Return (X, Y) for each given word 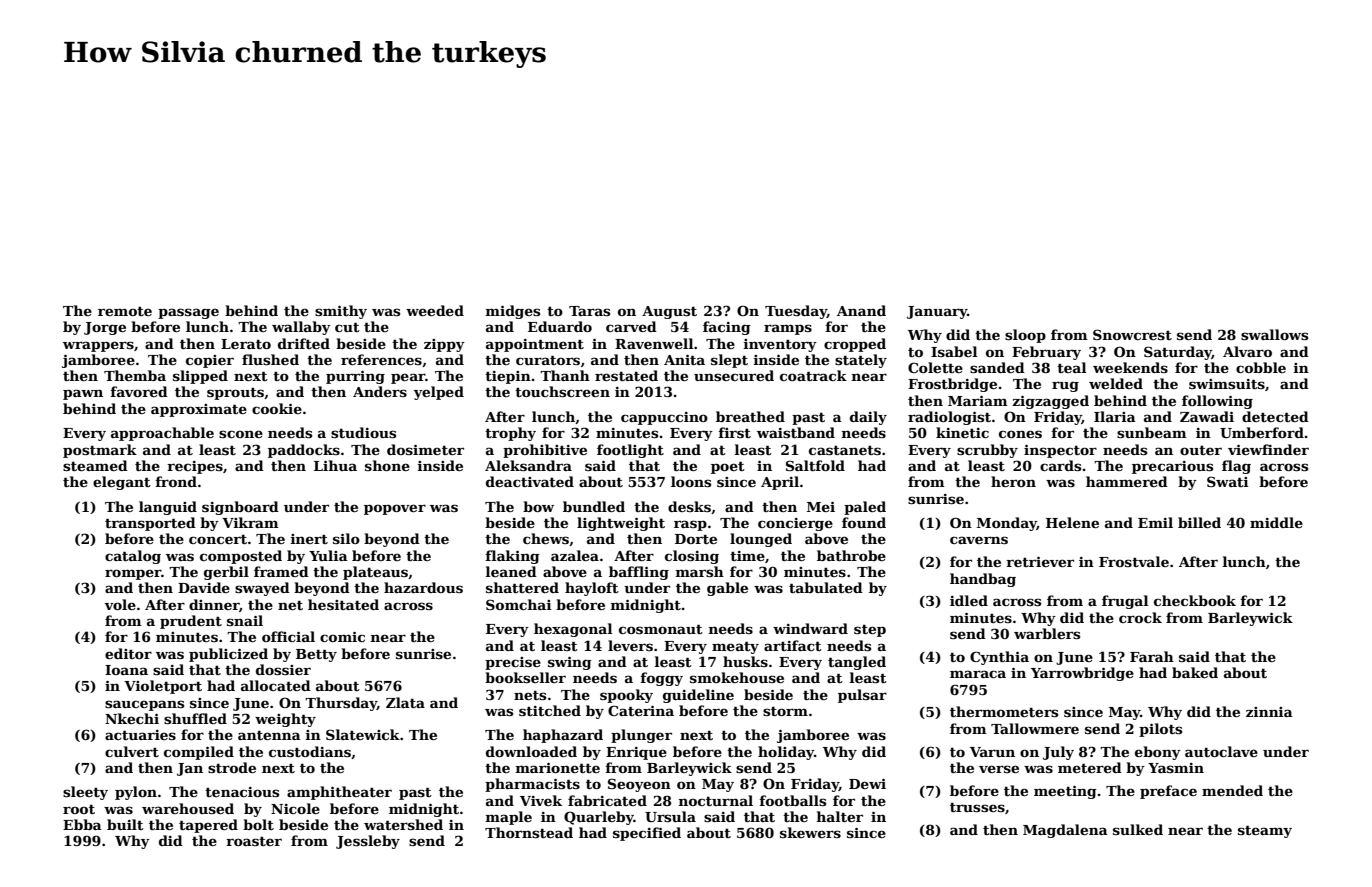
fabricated (607, 800)
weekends (1130, 367)
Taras (589, 311)
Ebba (82, 824)
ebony (1158, 753)
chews (546, 538)
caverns (979, 540)
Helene (1072, 522)
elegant (122, 483)
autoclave (1221, 751)
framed (281, 571)
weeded (435, 310)
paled (865, 508)
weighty (285, 720)
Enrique (636, 753)
